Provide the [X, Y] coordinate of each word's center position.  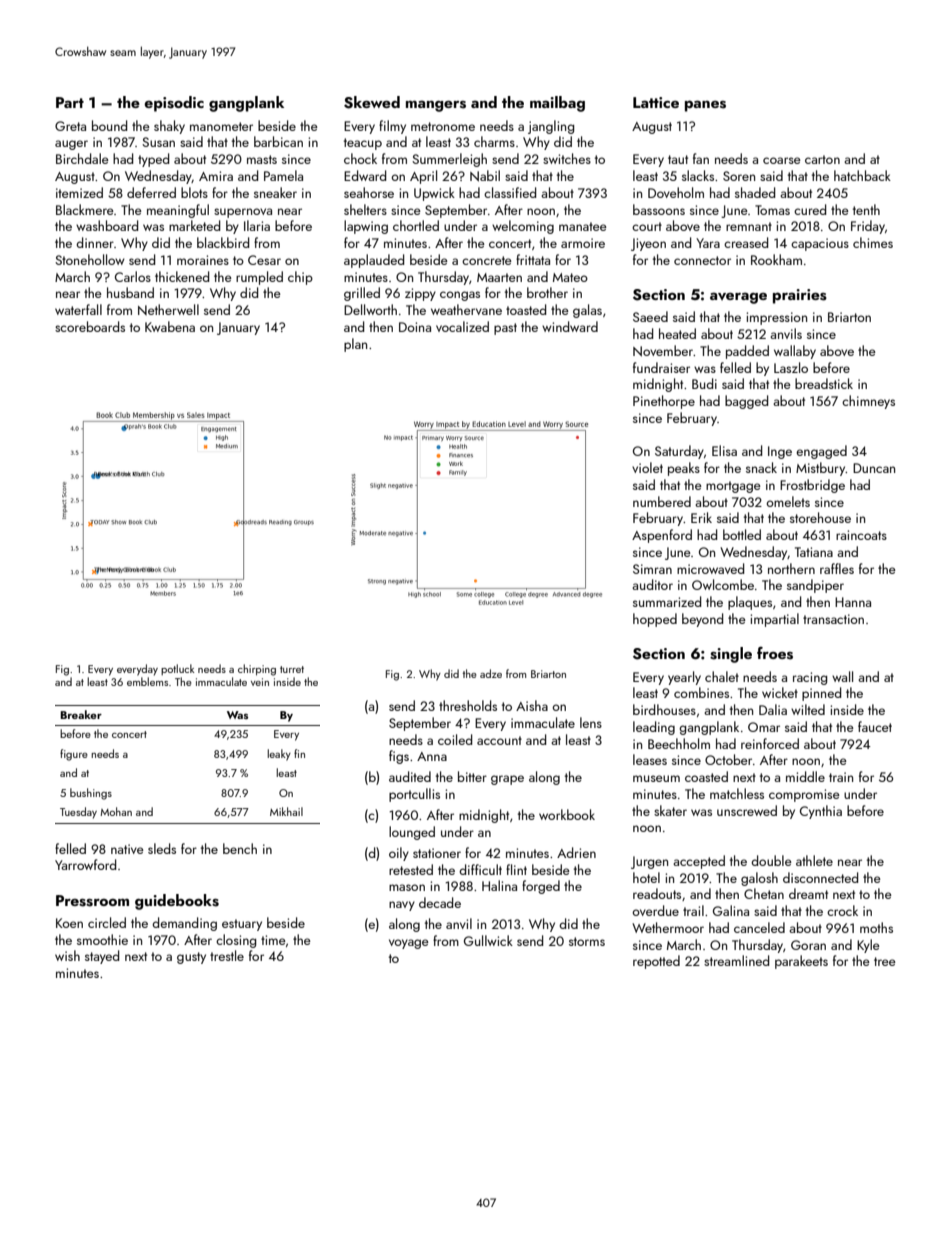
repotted [656, 962]
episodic [174, 104]
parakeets [801, 962]
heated [677, 333]
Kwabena [170, 326]
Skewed [372, 102]
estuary [242, 925]
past [505, 329]
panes [705, 106]
